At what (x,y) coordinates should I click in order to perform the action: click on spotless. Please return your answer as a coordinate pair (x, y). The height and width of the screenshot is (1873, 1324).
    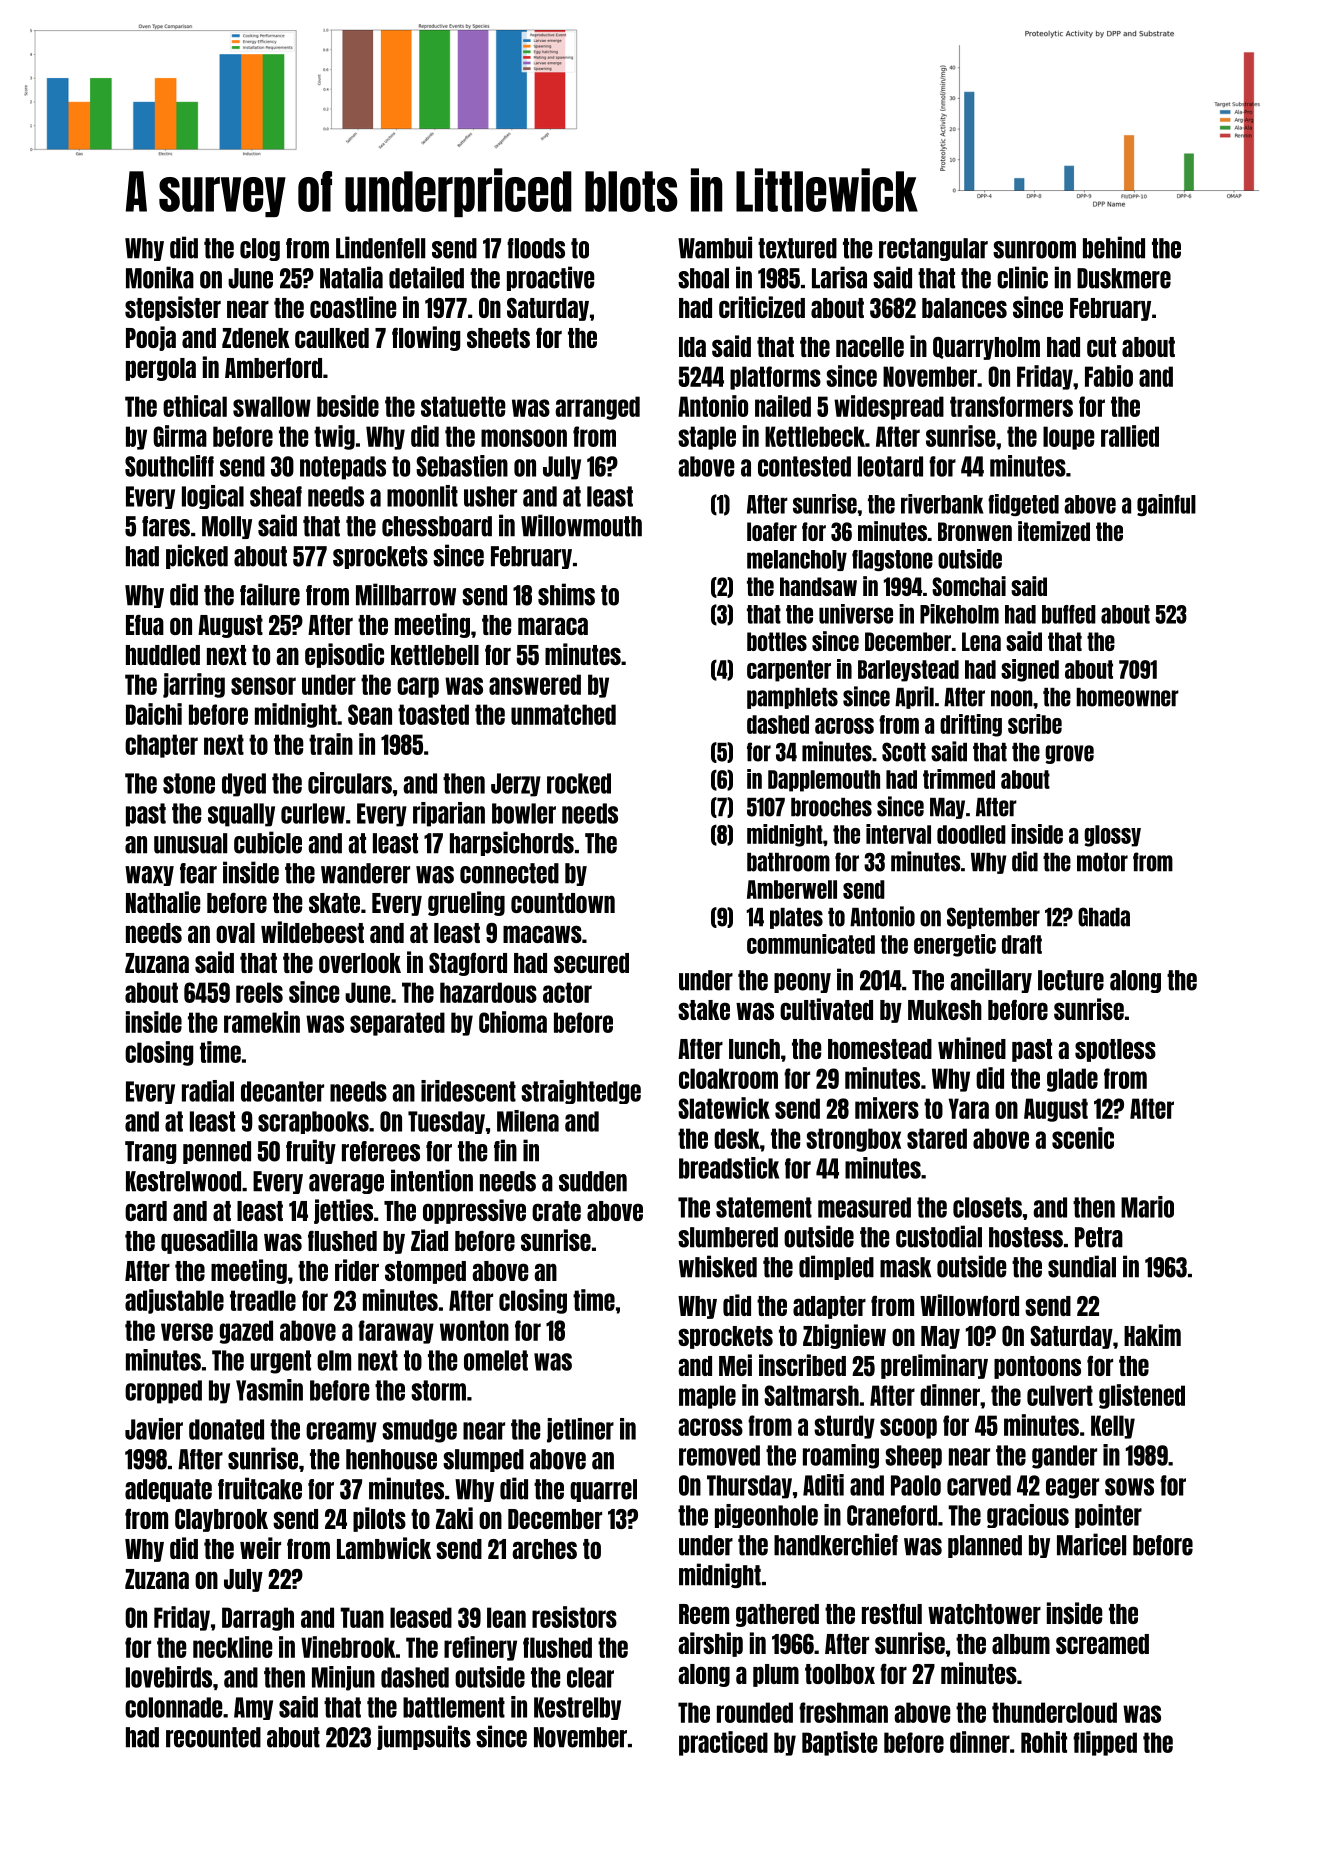
    Looking at the image, I should click on (1115, 1050).
